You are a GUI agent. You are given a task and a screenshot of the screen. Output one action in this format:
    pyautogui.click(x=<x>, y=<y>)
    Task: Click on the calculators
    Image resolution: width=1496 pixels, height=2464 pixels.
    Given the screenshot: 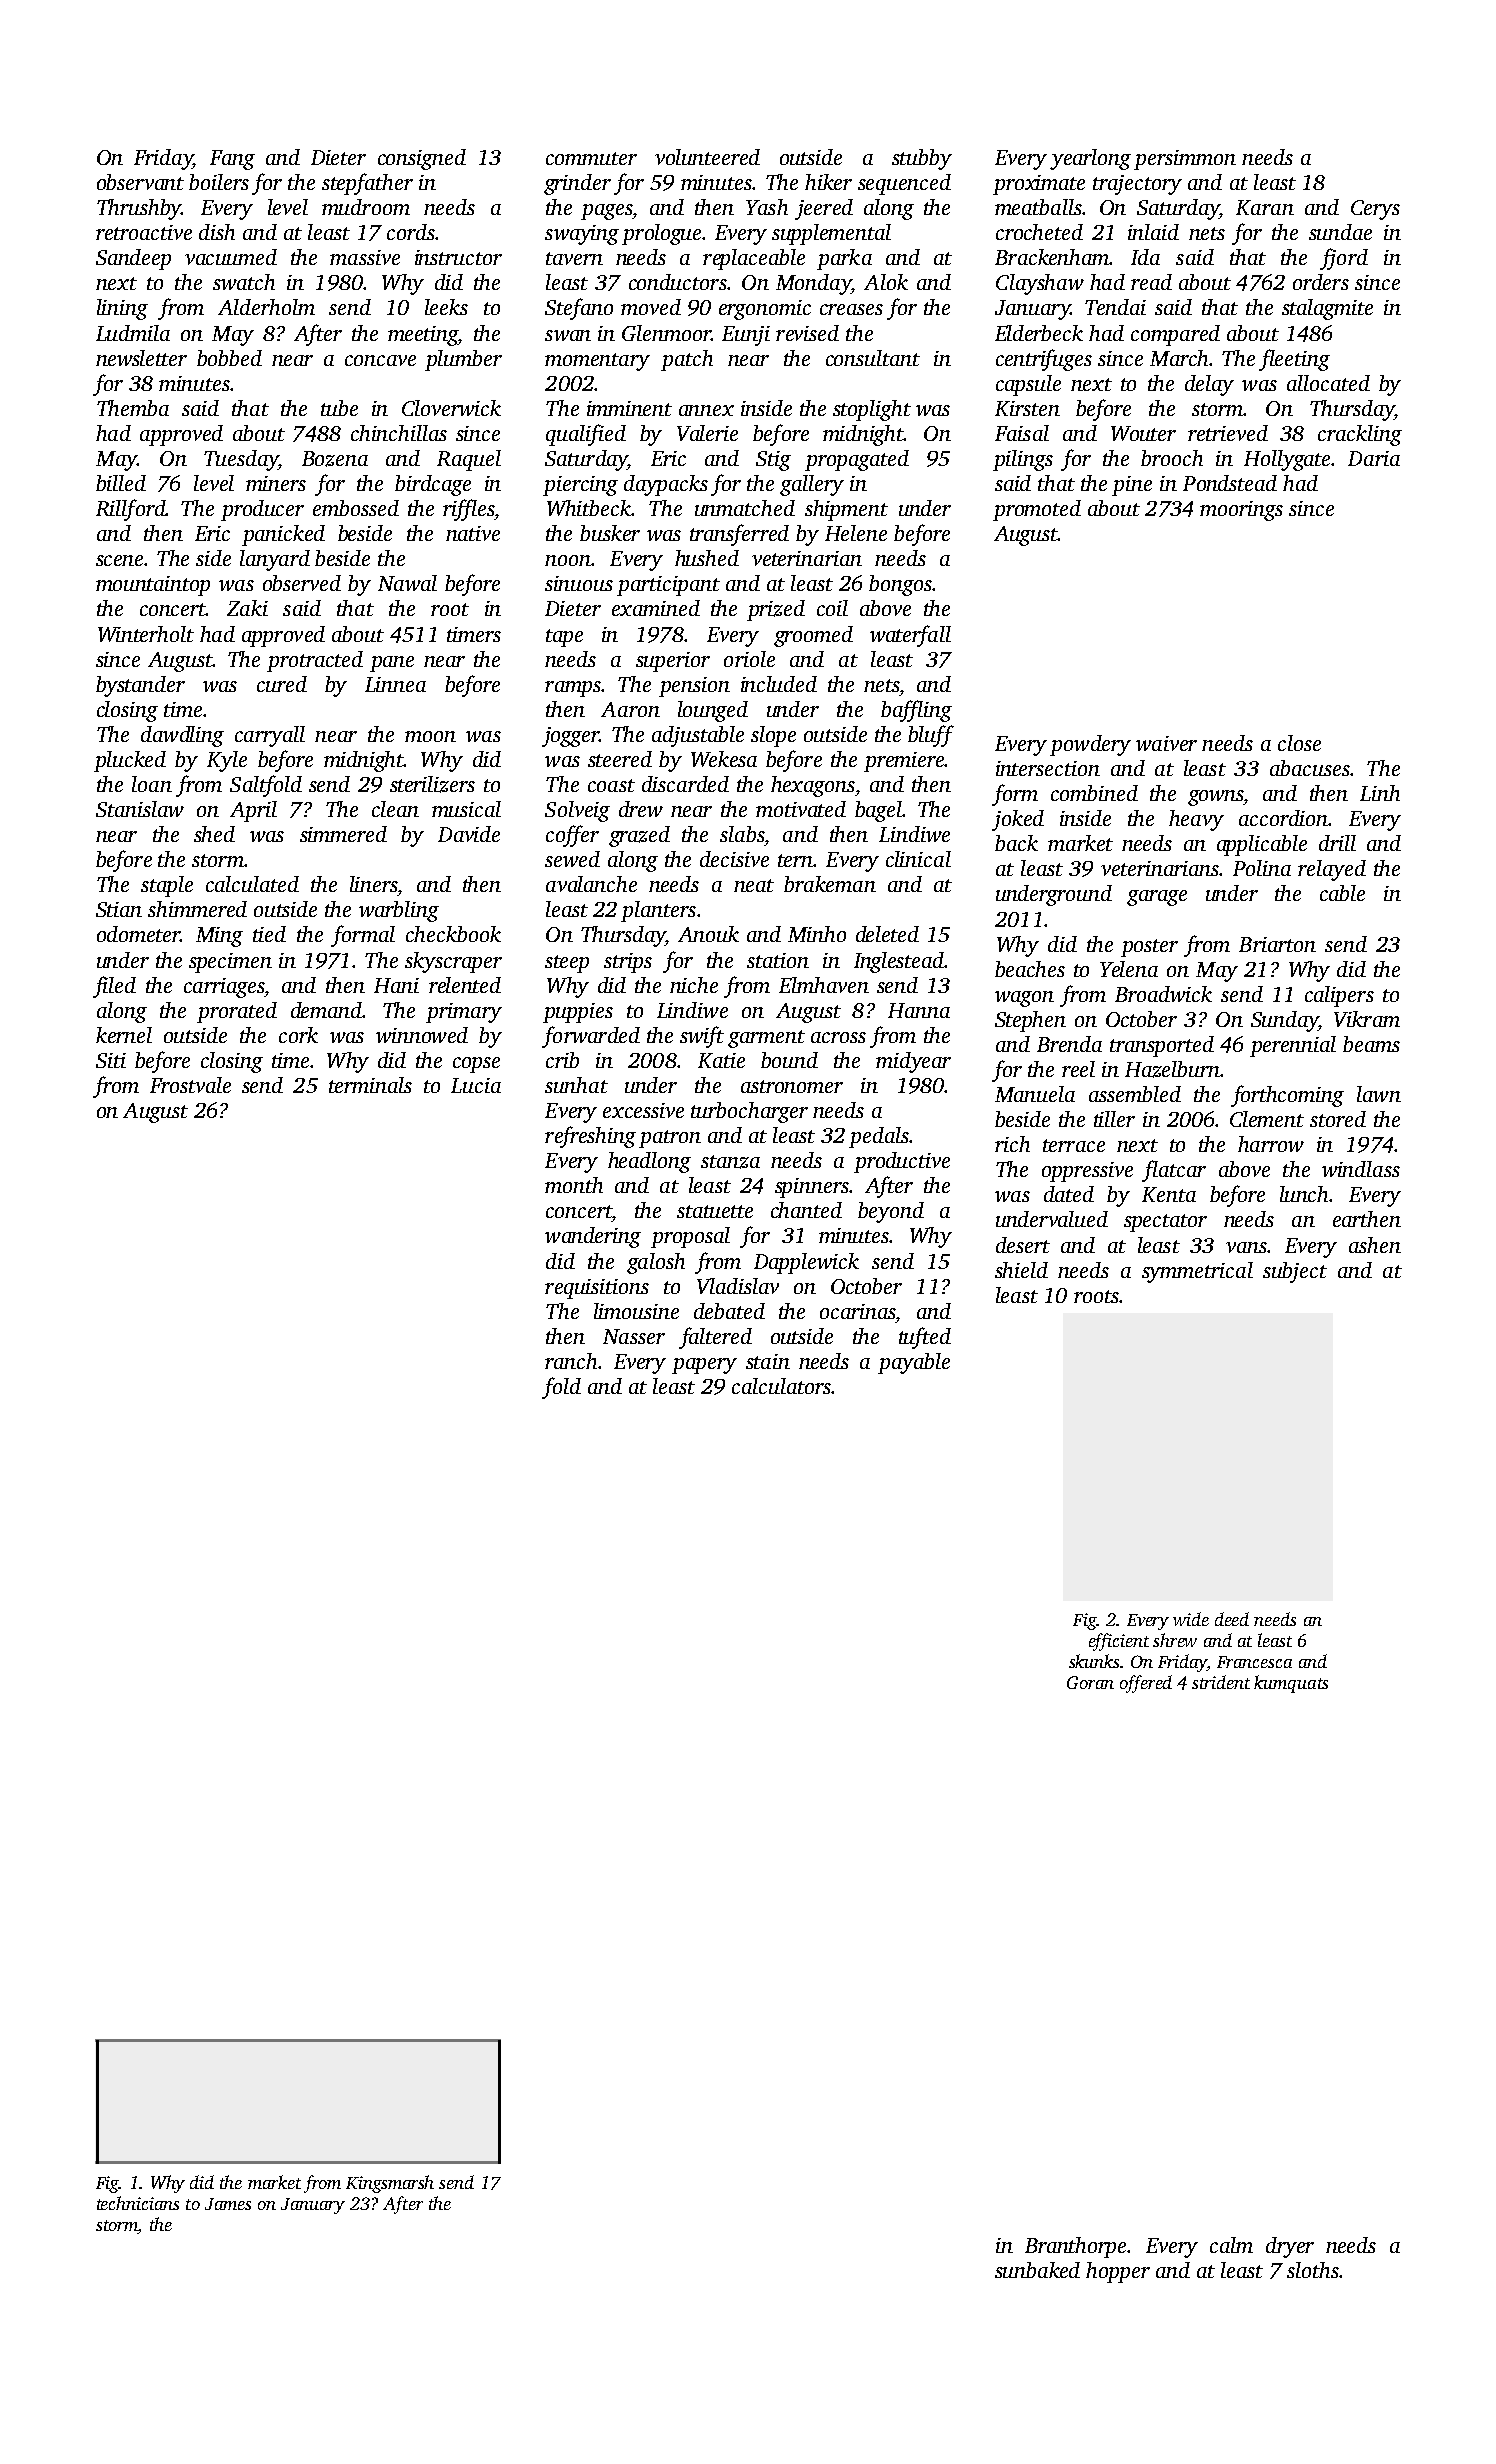 What is the action you would take?
    pyautogui.click(x=781, y=1386)
